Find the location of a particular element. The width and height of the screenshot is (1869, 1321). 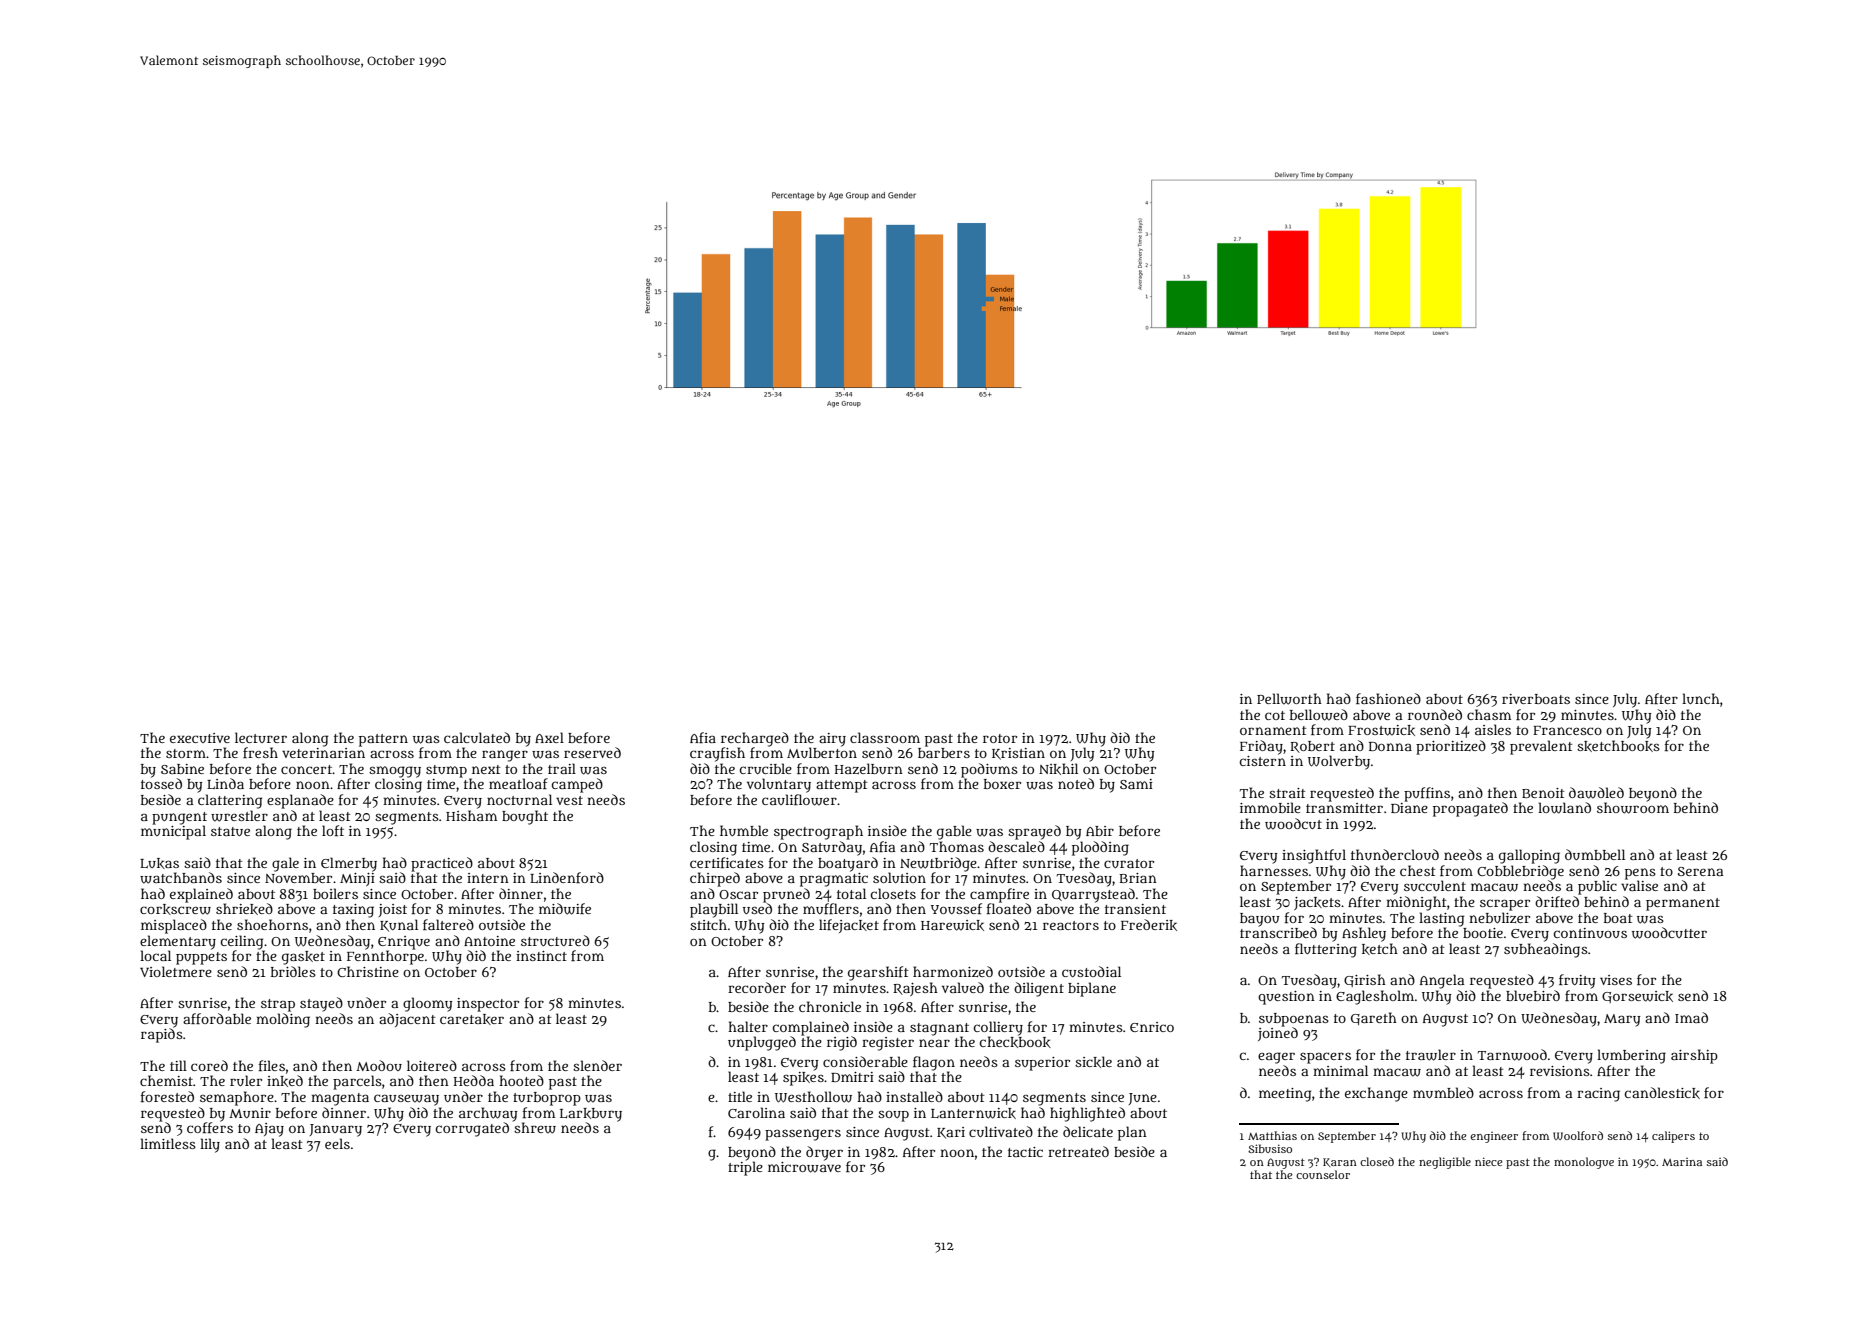

pattern is located at coordinates (383, 740).
